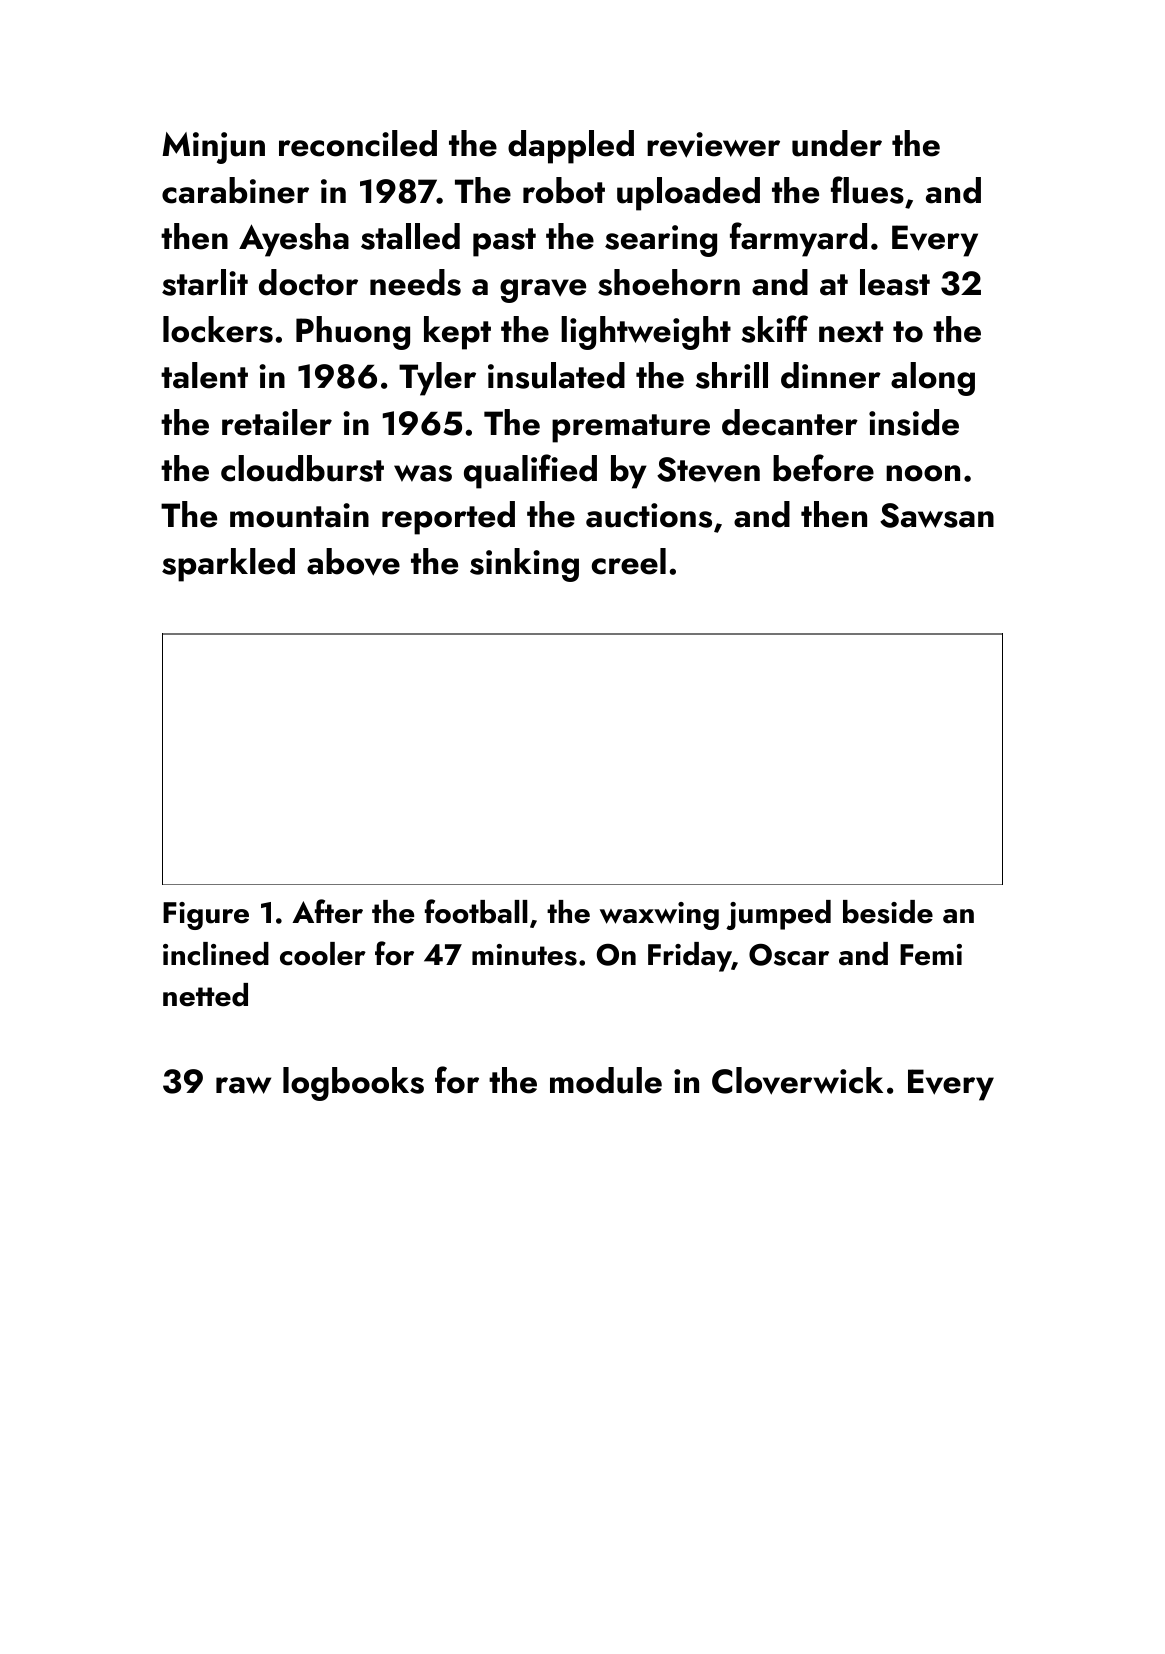  Describe the element at coordinates (923, 473) in the image. I see `noon` at that location.
